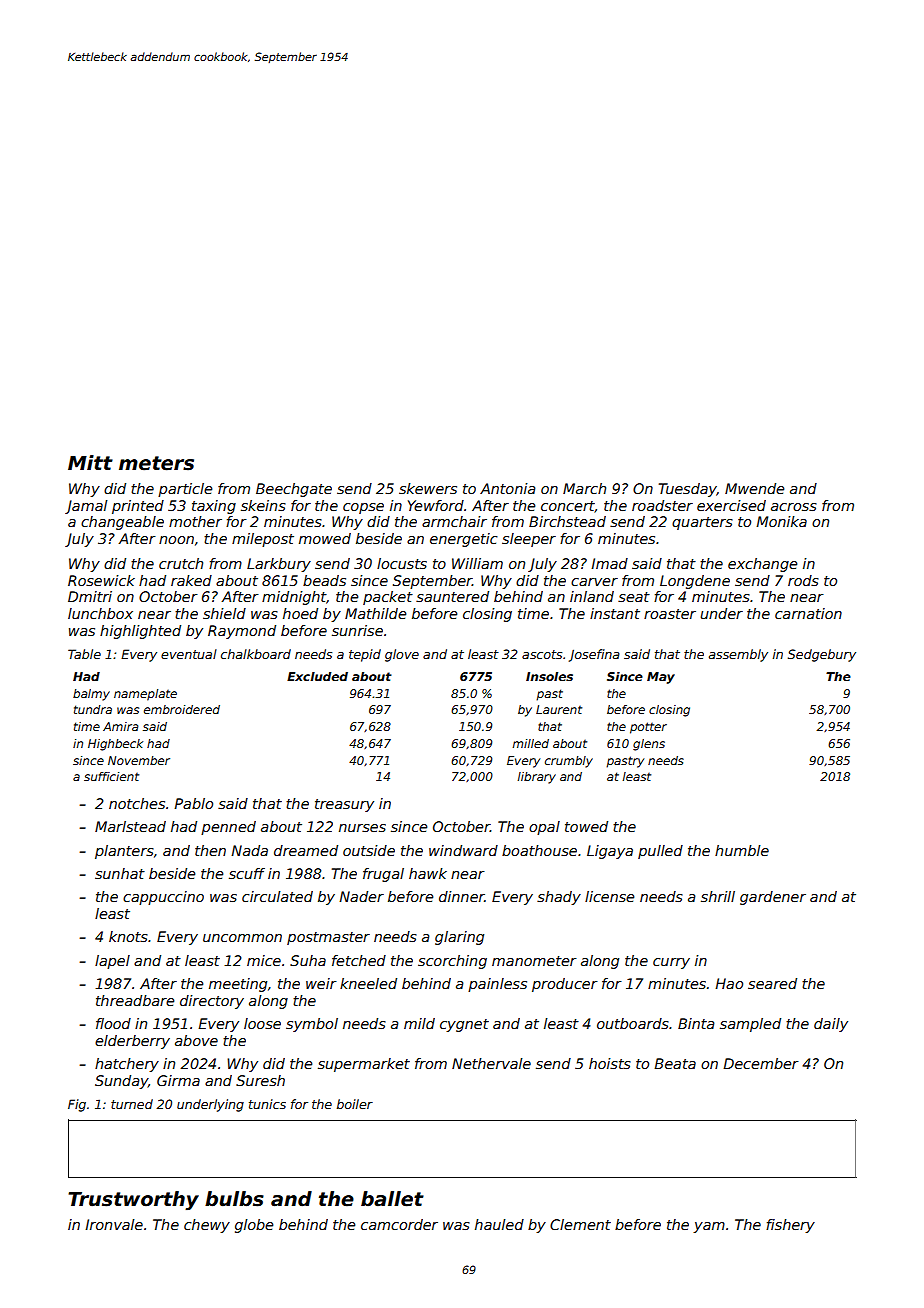 The image size is (924, 1308). What do you see at coordinates (133, 1200) in the screenshot?
I see `Trustworthy` at bounding box center [133, 1200].
